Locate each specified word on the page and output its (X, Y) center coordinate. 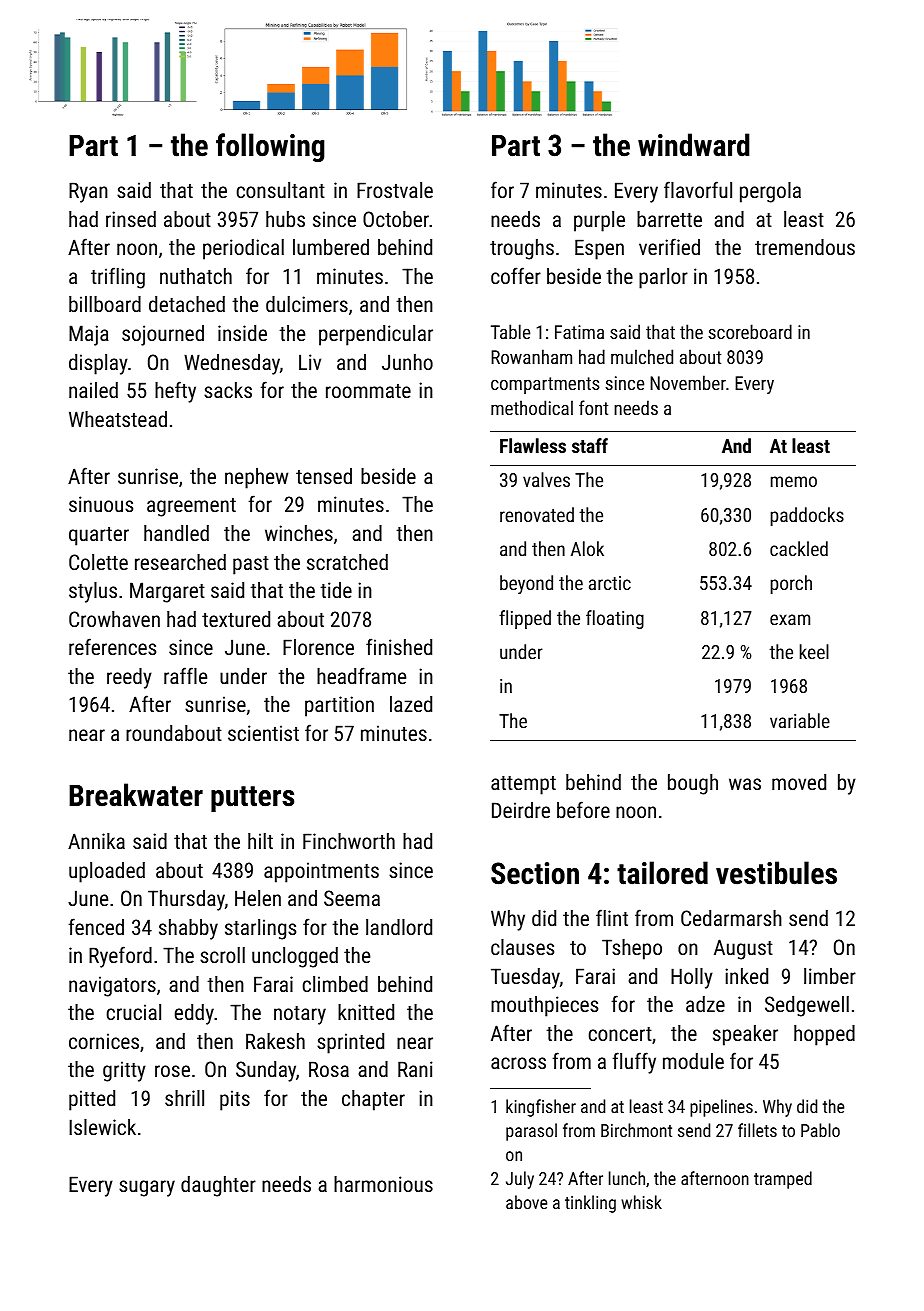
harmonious (383, 1184)
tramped (783, 1180)
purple (599, 221)
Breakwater (136, 795)
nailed (93, 390)
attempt (523, 785)
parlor (663, 278)
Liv (310, 362)
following (270, 147)
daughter (218, 1186)
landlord (399, 927)
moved (799, 782)
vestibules (776, 873)
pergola (770, 192)
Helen (258, 898)
